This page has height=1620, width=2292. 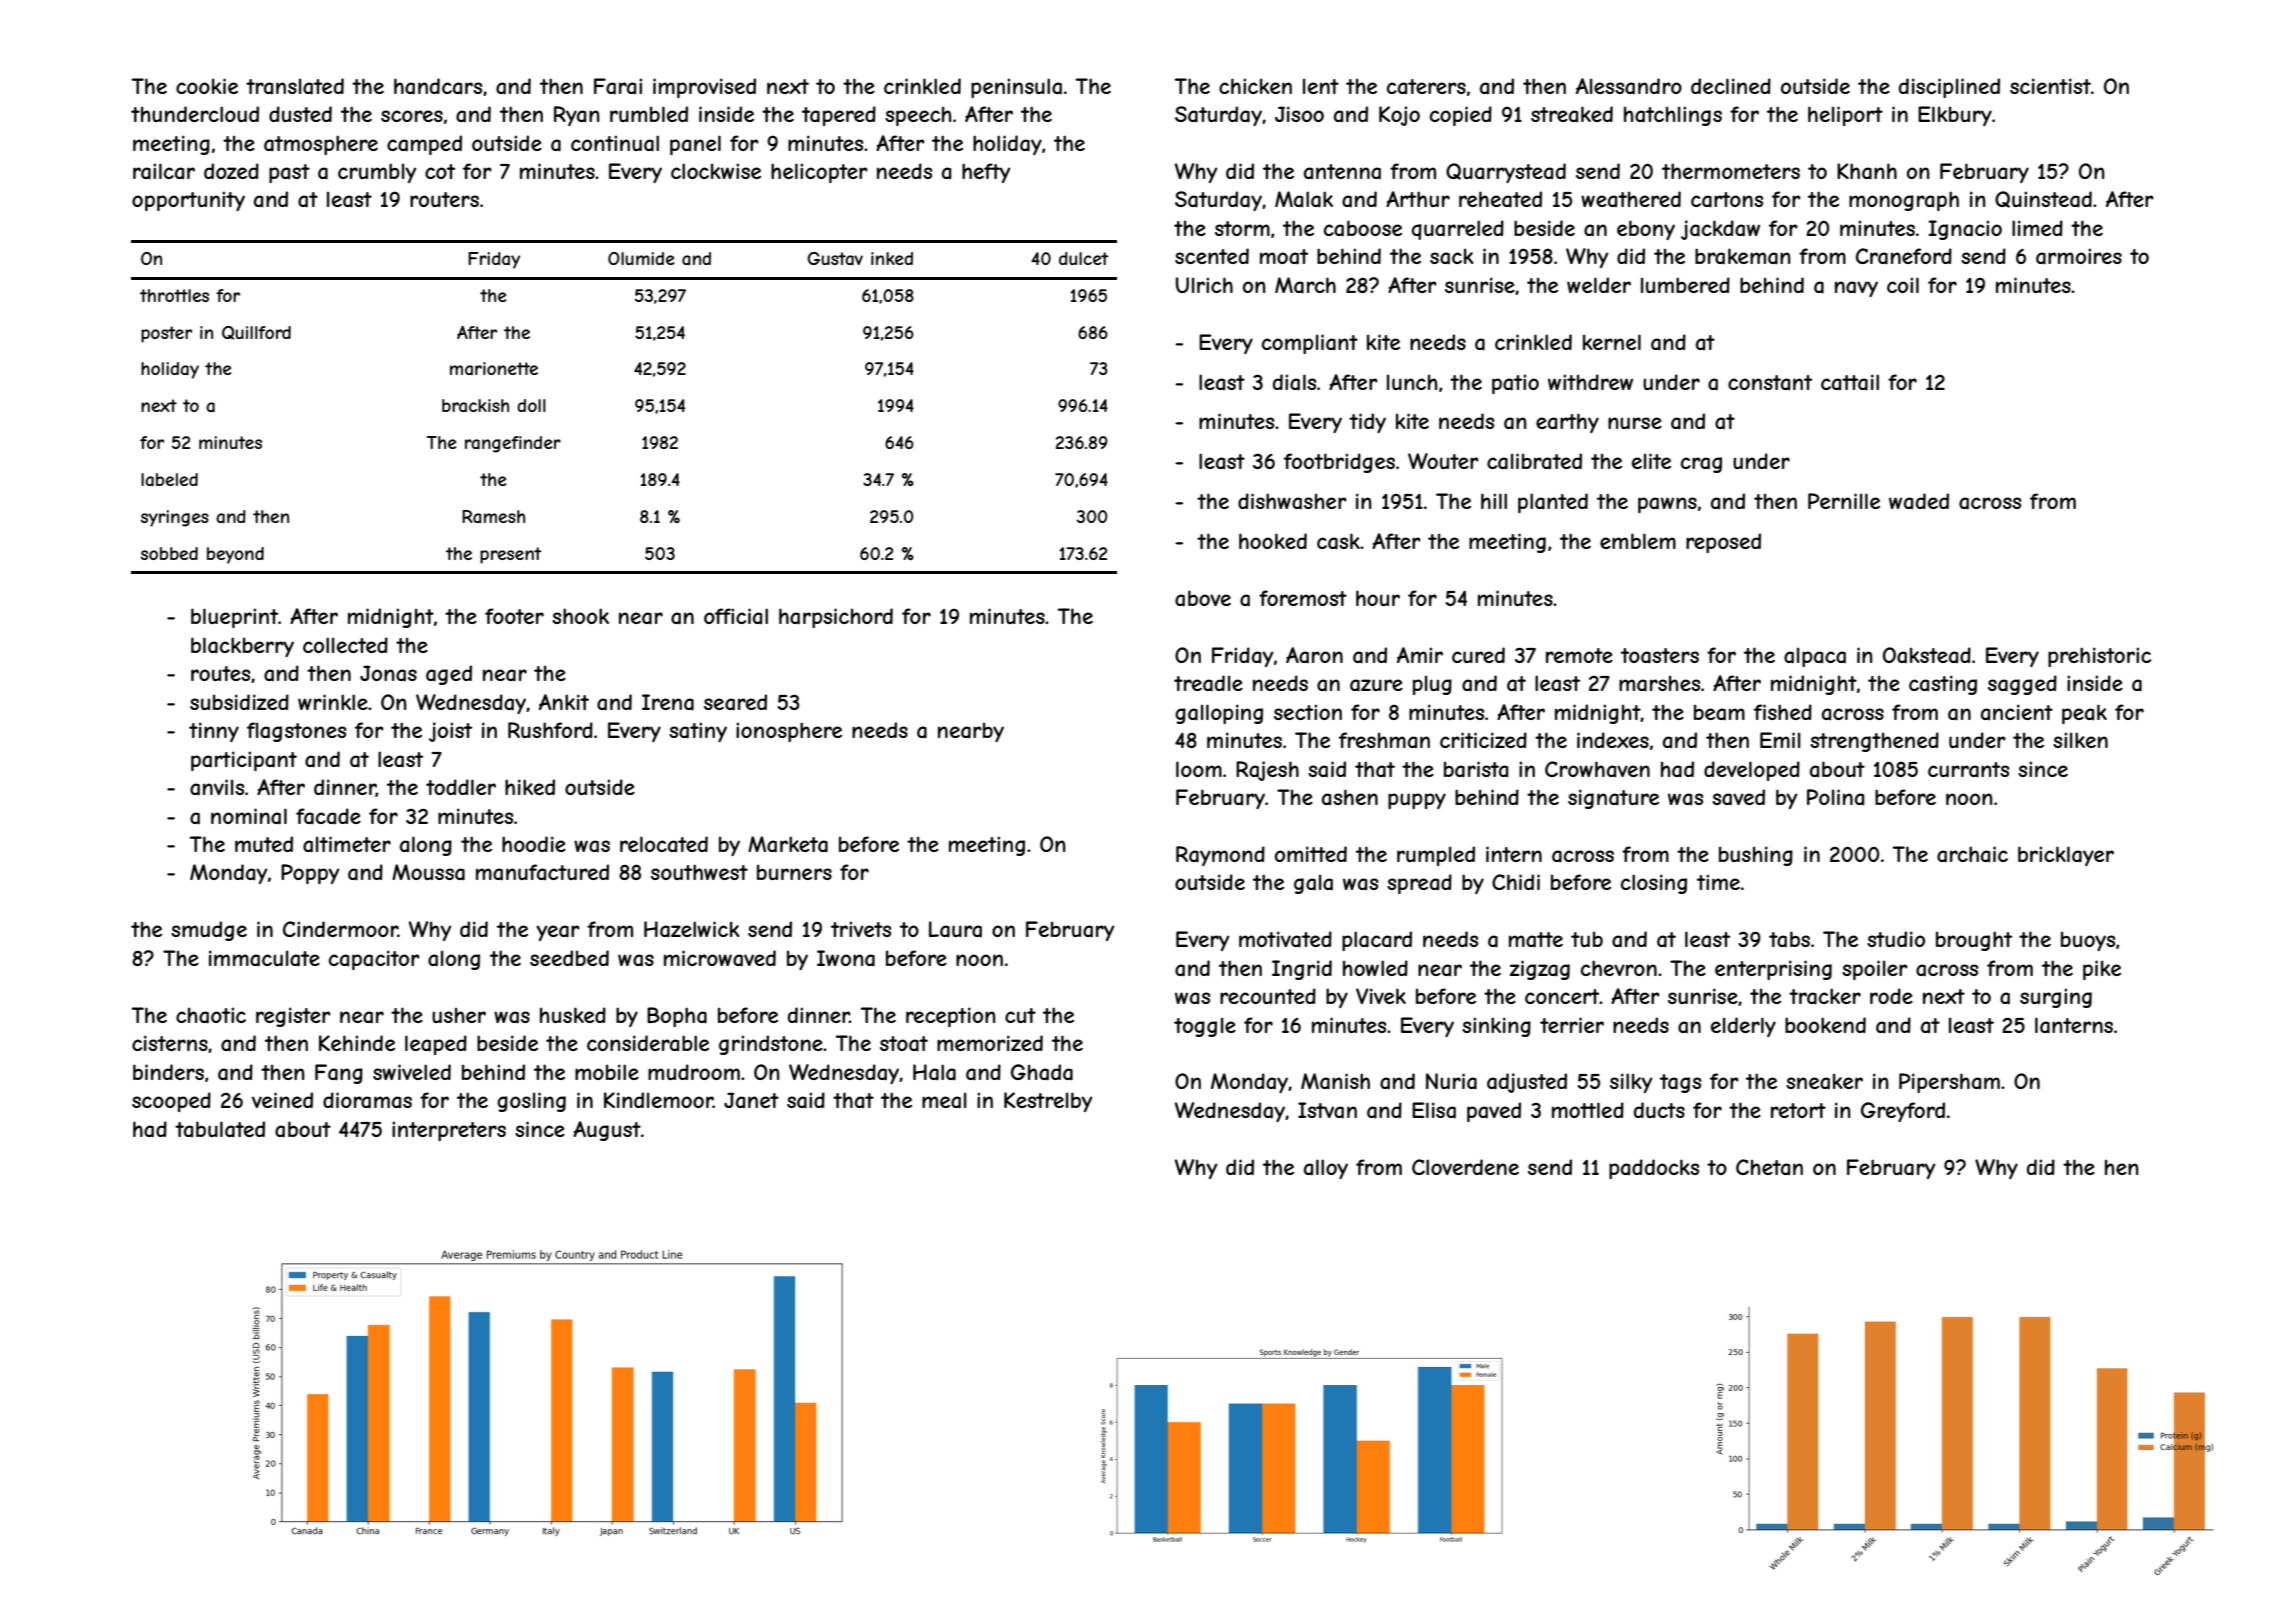 I want to click on caterers, so click(x=1426, y=86).
